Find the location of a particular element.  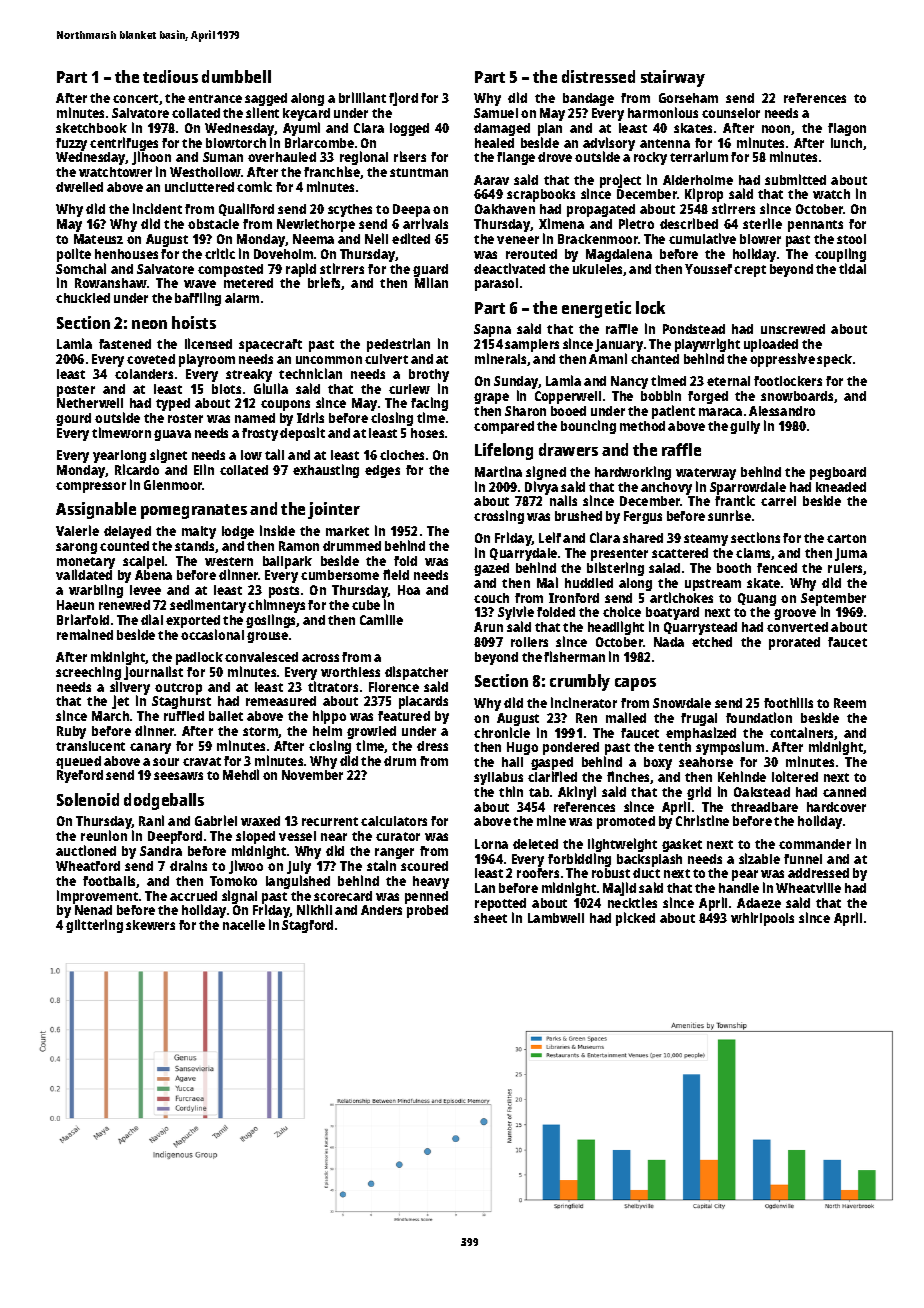

screeching is located at coordinates (88, 673).
